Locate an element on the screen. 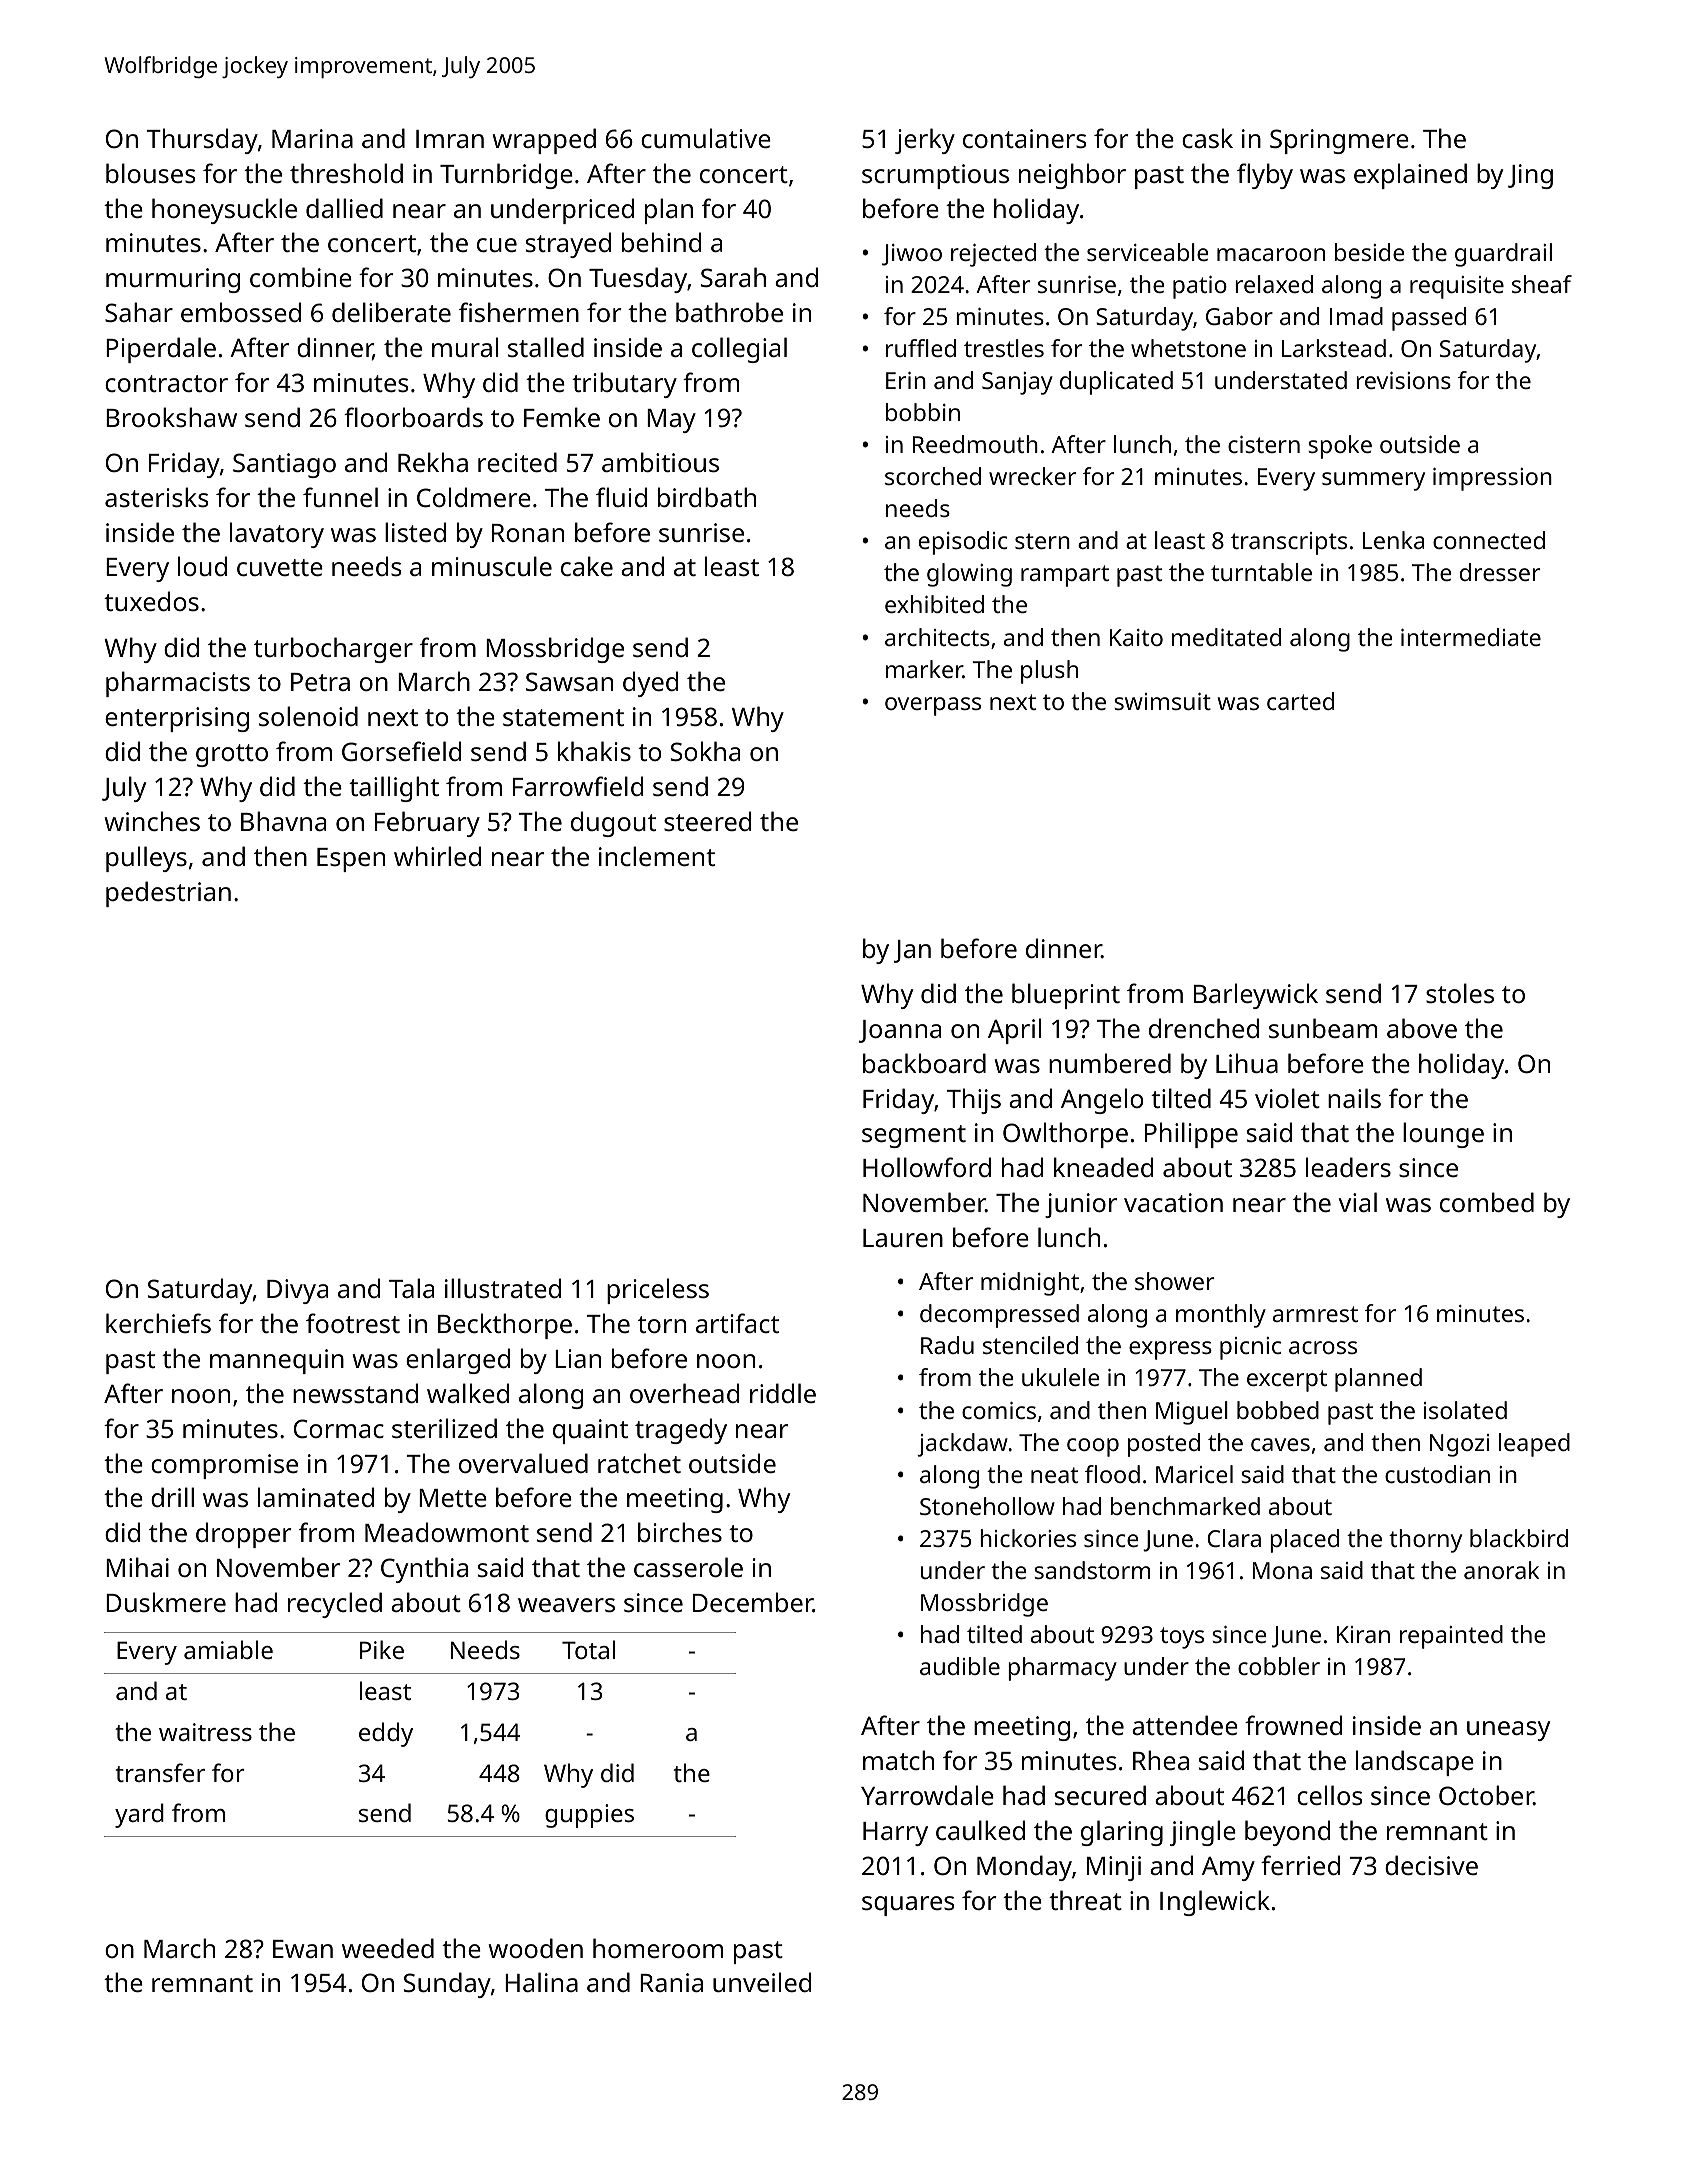  scrumptious is located at coordinates (935, 176).
